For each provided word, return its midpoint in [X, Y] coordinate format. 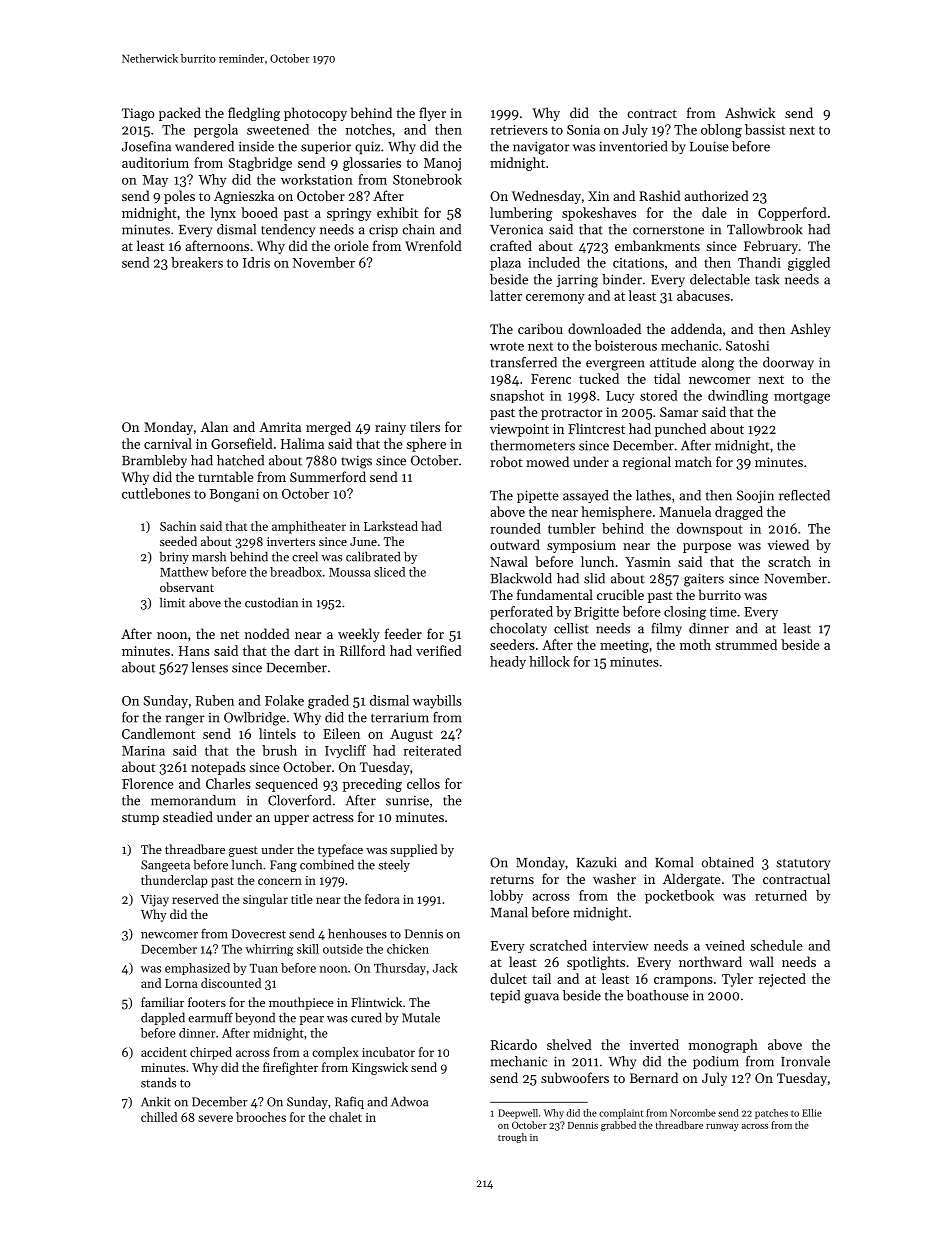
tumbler [572, 528]
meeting [624, 646]
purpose [707, 548]
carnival [168, 443]
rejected [782, 980]
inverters [291, 541]
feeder [403, 633]
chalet [345, 1117]
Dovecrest [259, 934]
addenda [696, 328]
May [155, 181]
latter [506, 295]
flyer [432, 114]
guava [541, 998]
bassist [765, 129]
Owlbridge [255, 719]
